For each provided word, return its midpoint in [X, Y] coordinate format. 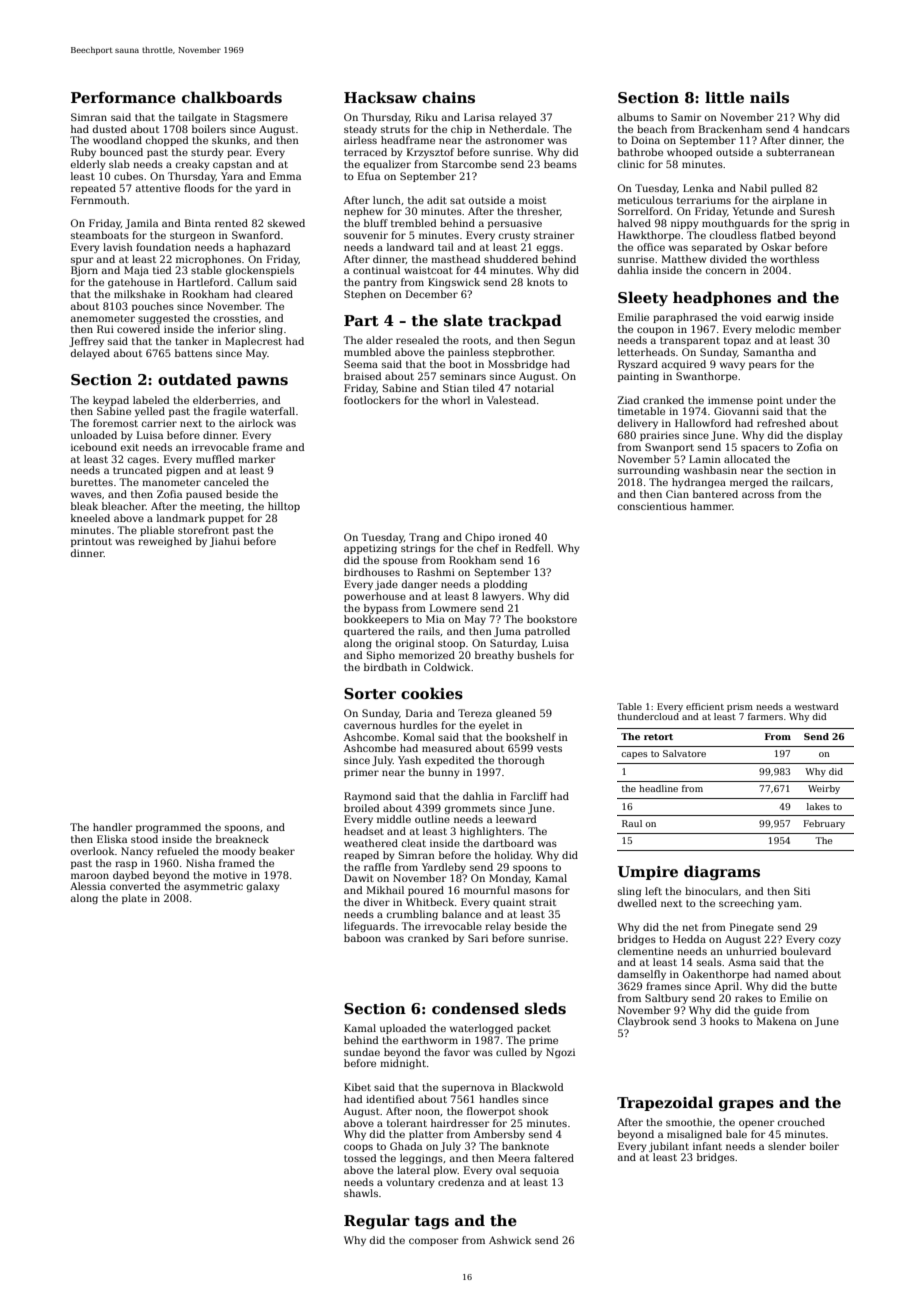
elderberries [224, 400]
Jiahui [225, 542]
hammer [711, 506]
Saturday [513, 644]
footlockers [372, 400]
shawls [361, 1193]
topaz [737, 341]
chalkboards [232, 97]
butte [824, 986]
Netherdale [517, 129]
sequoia [539, 1171]
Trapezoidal [665, 1103]
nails [769, 97]
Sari [478, 938]
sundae [362, 1052]
